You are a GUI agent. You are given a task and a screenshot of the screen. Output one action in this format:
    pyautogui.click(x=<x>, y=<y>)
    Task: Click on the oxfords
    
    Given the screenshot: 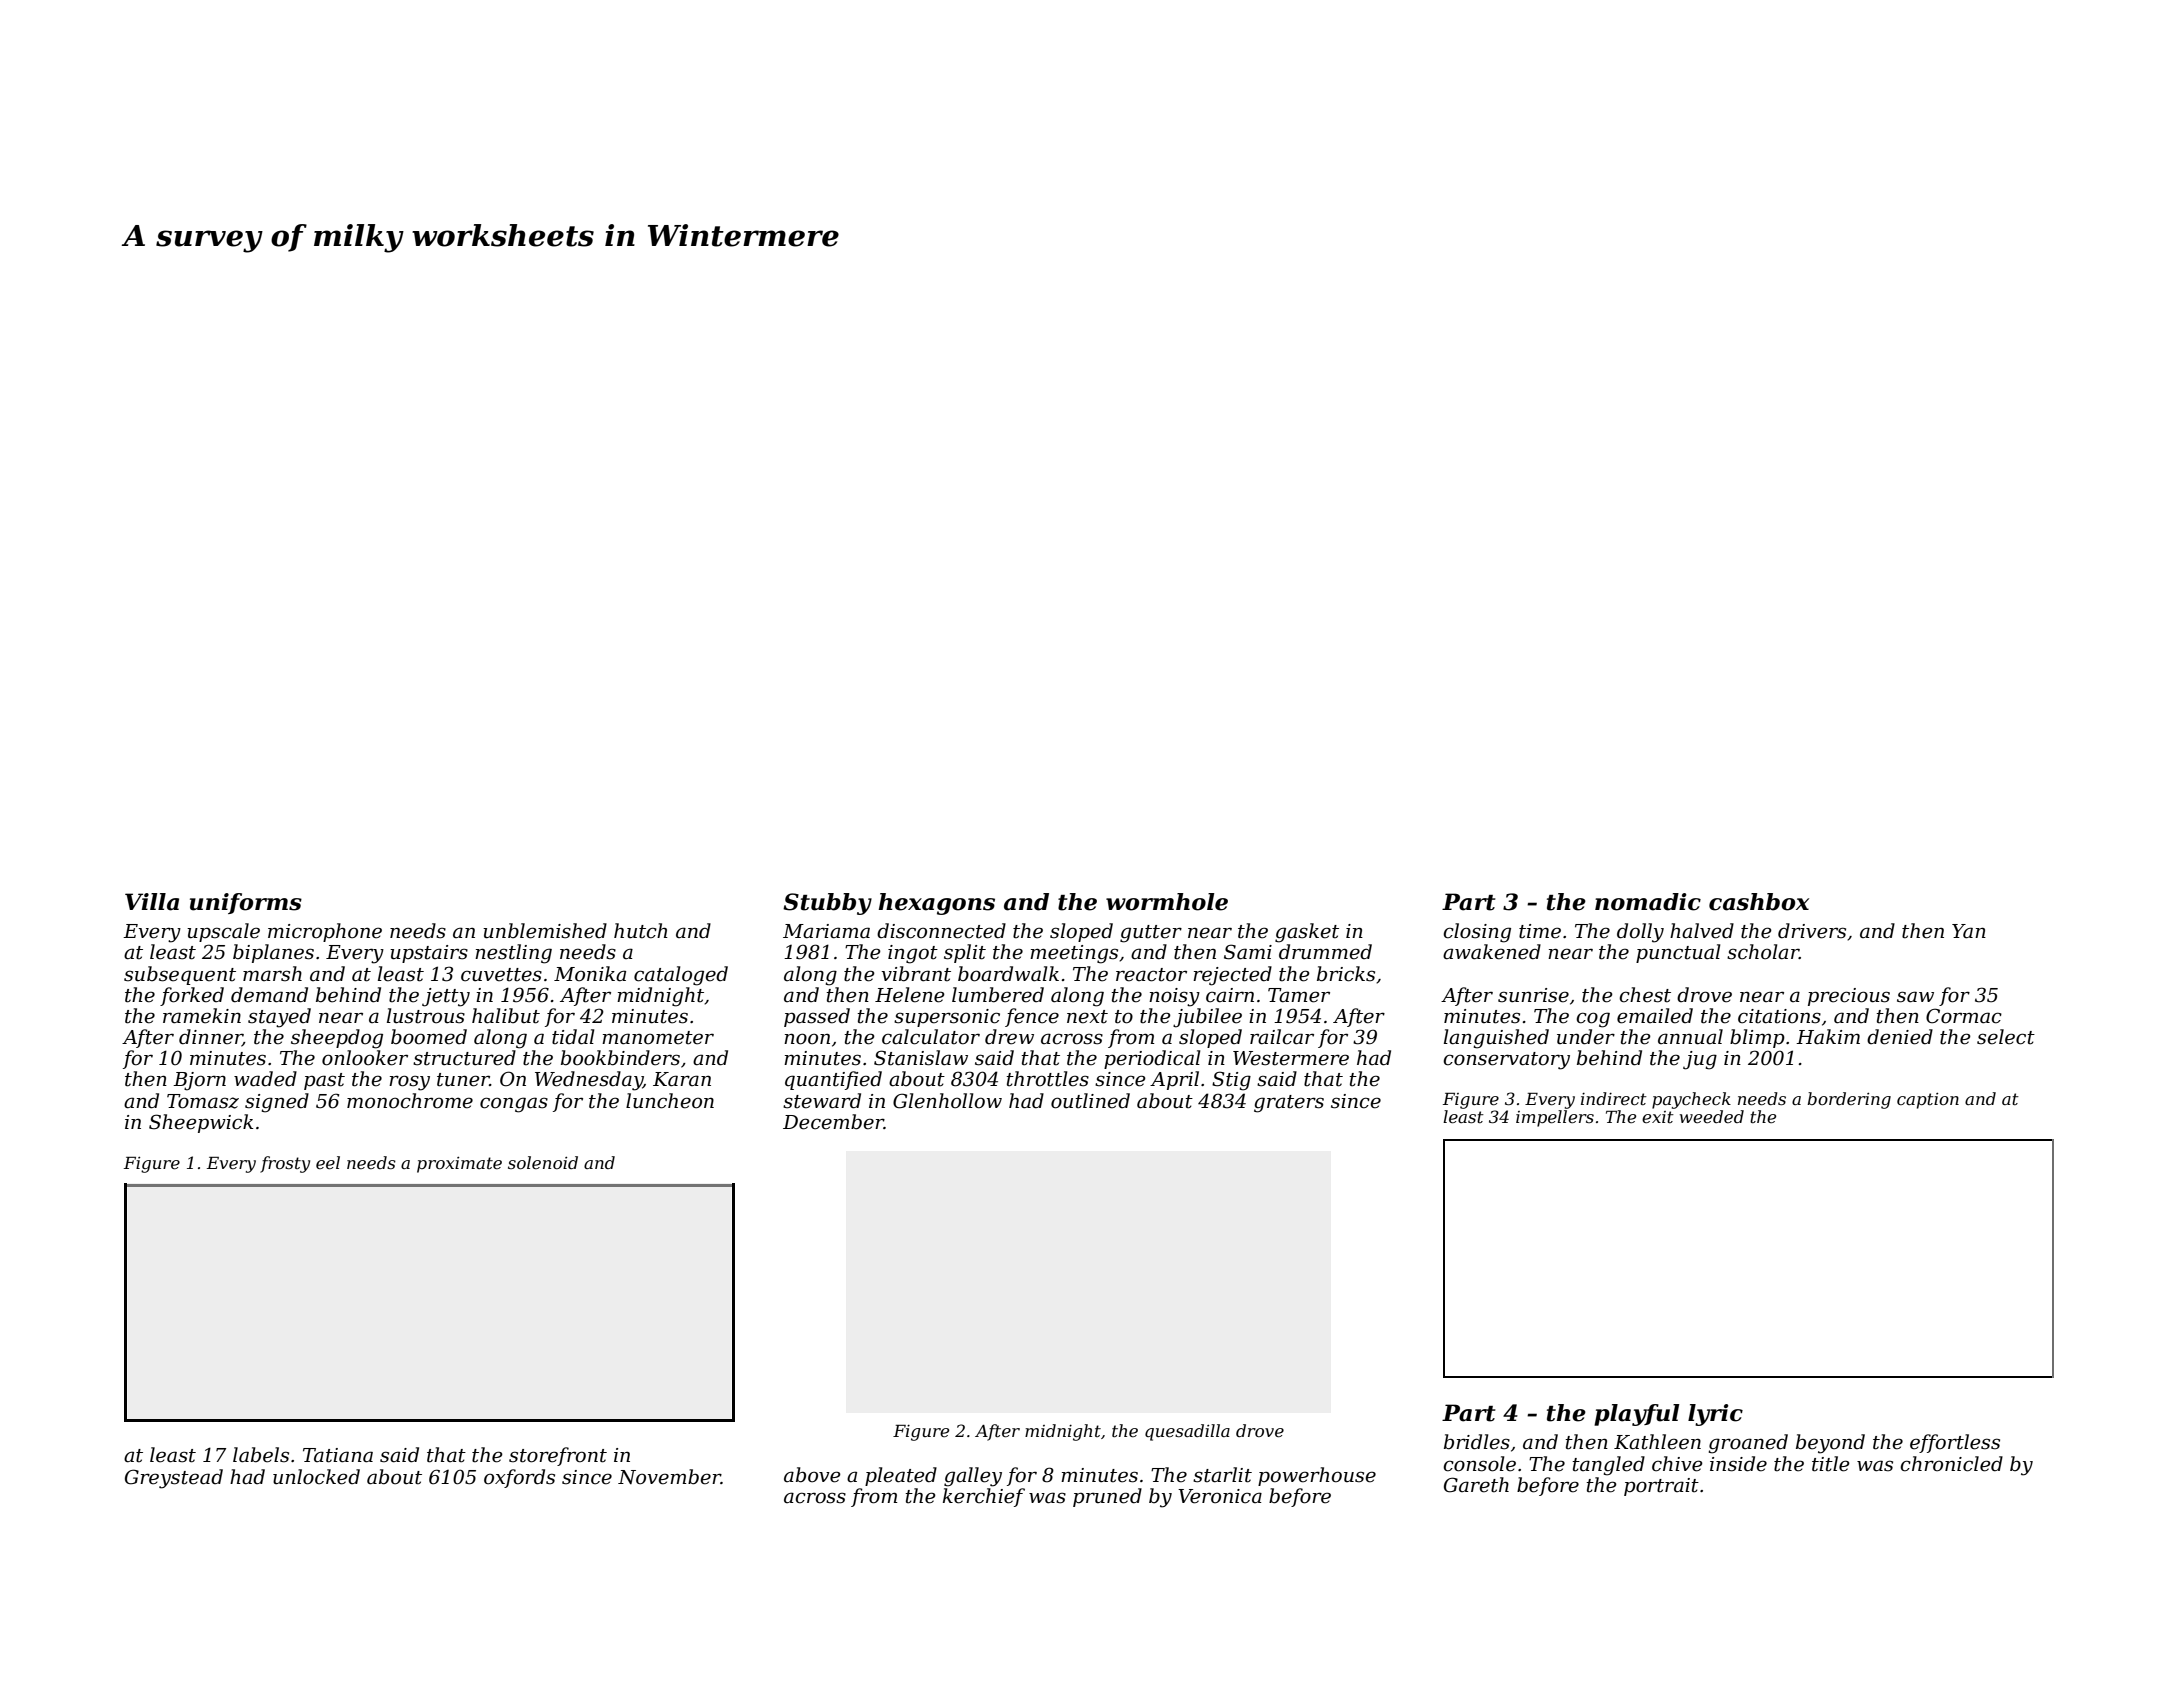 What is the action you would take?
    pyautogui.click(x=519, y=1478)
